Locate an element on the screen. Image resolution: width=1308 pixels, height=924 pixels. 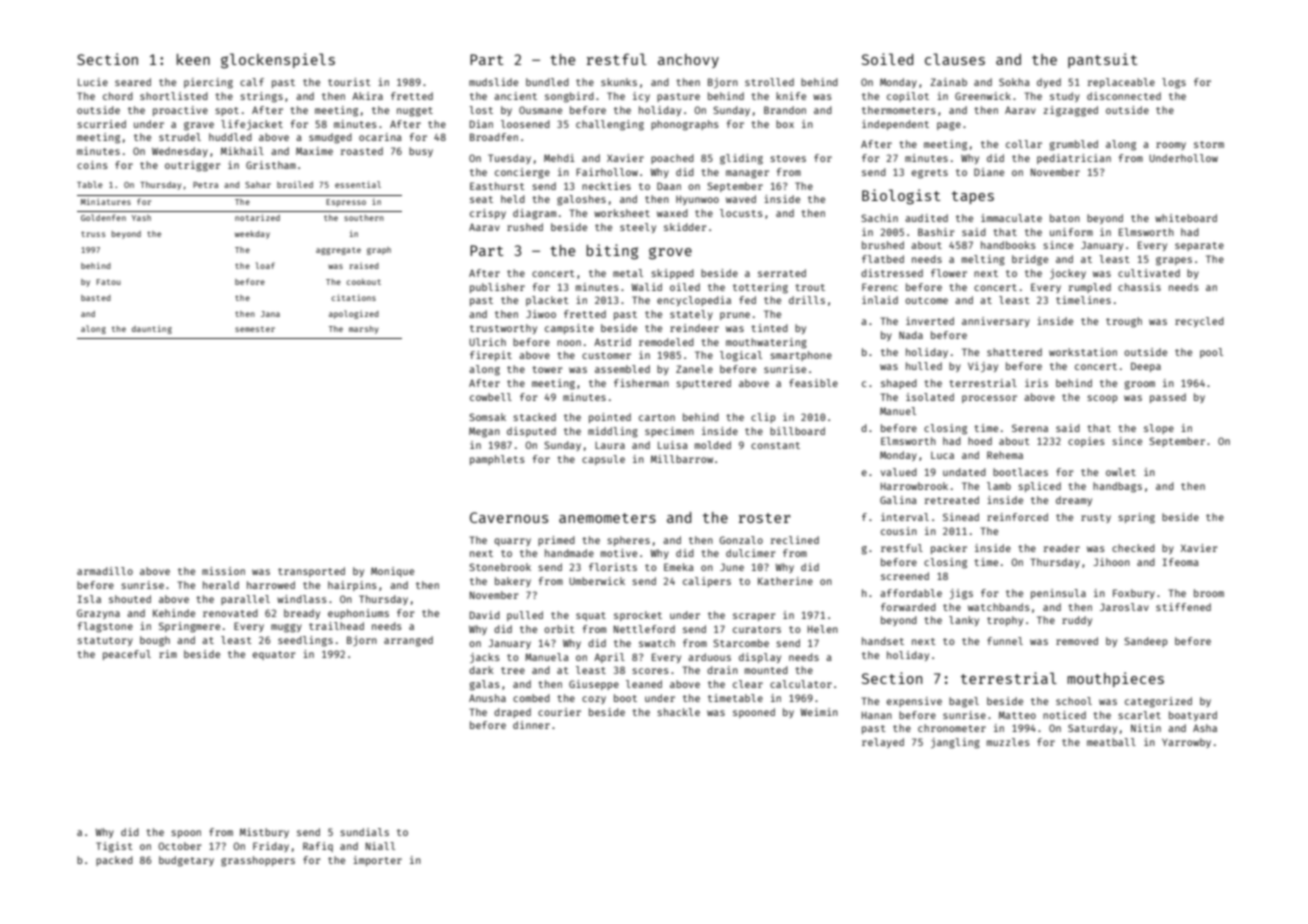
valued is located at coordinates (899, 472).
